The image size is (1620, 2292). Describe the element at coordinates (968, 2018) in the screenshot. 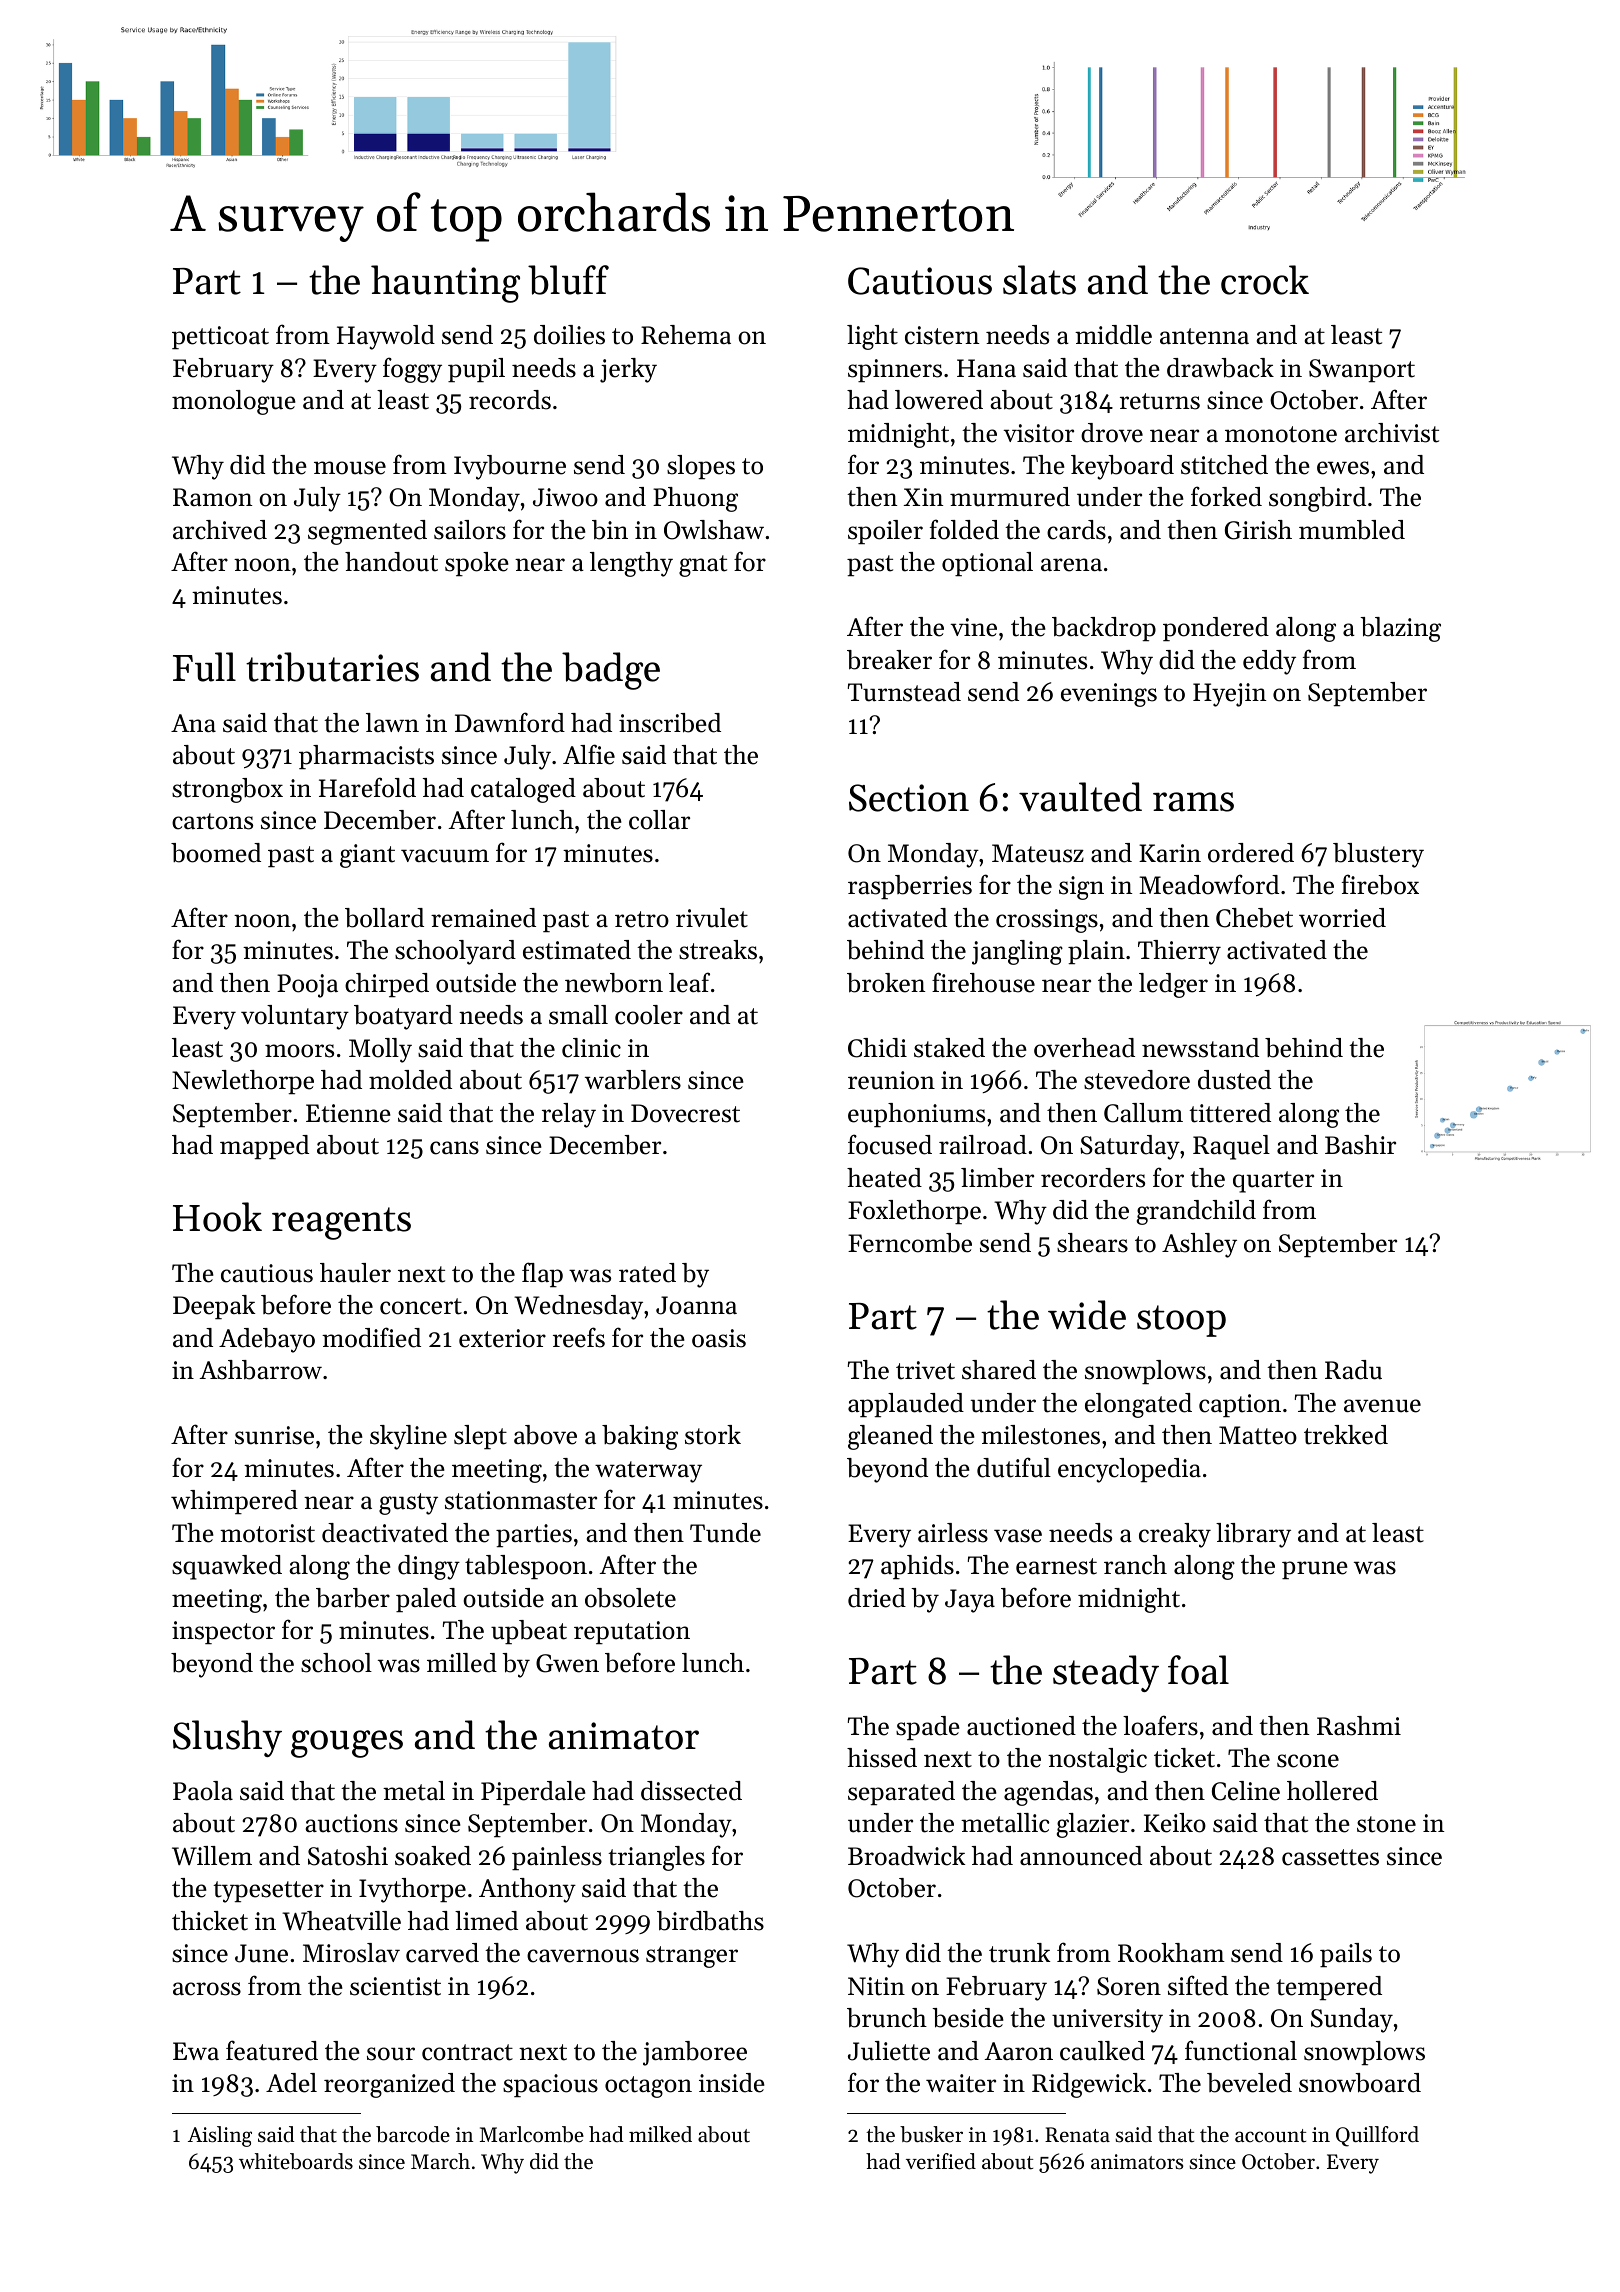

I see `beside` at that location.
